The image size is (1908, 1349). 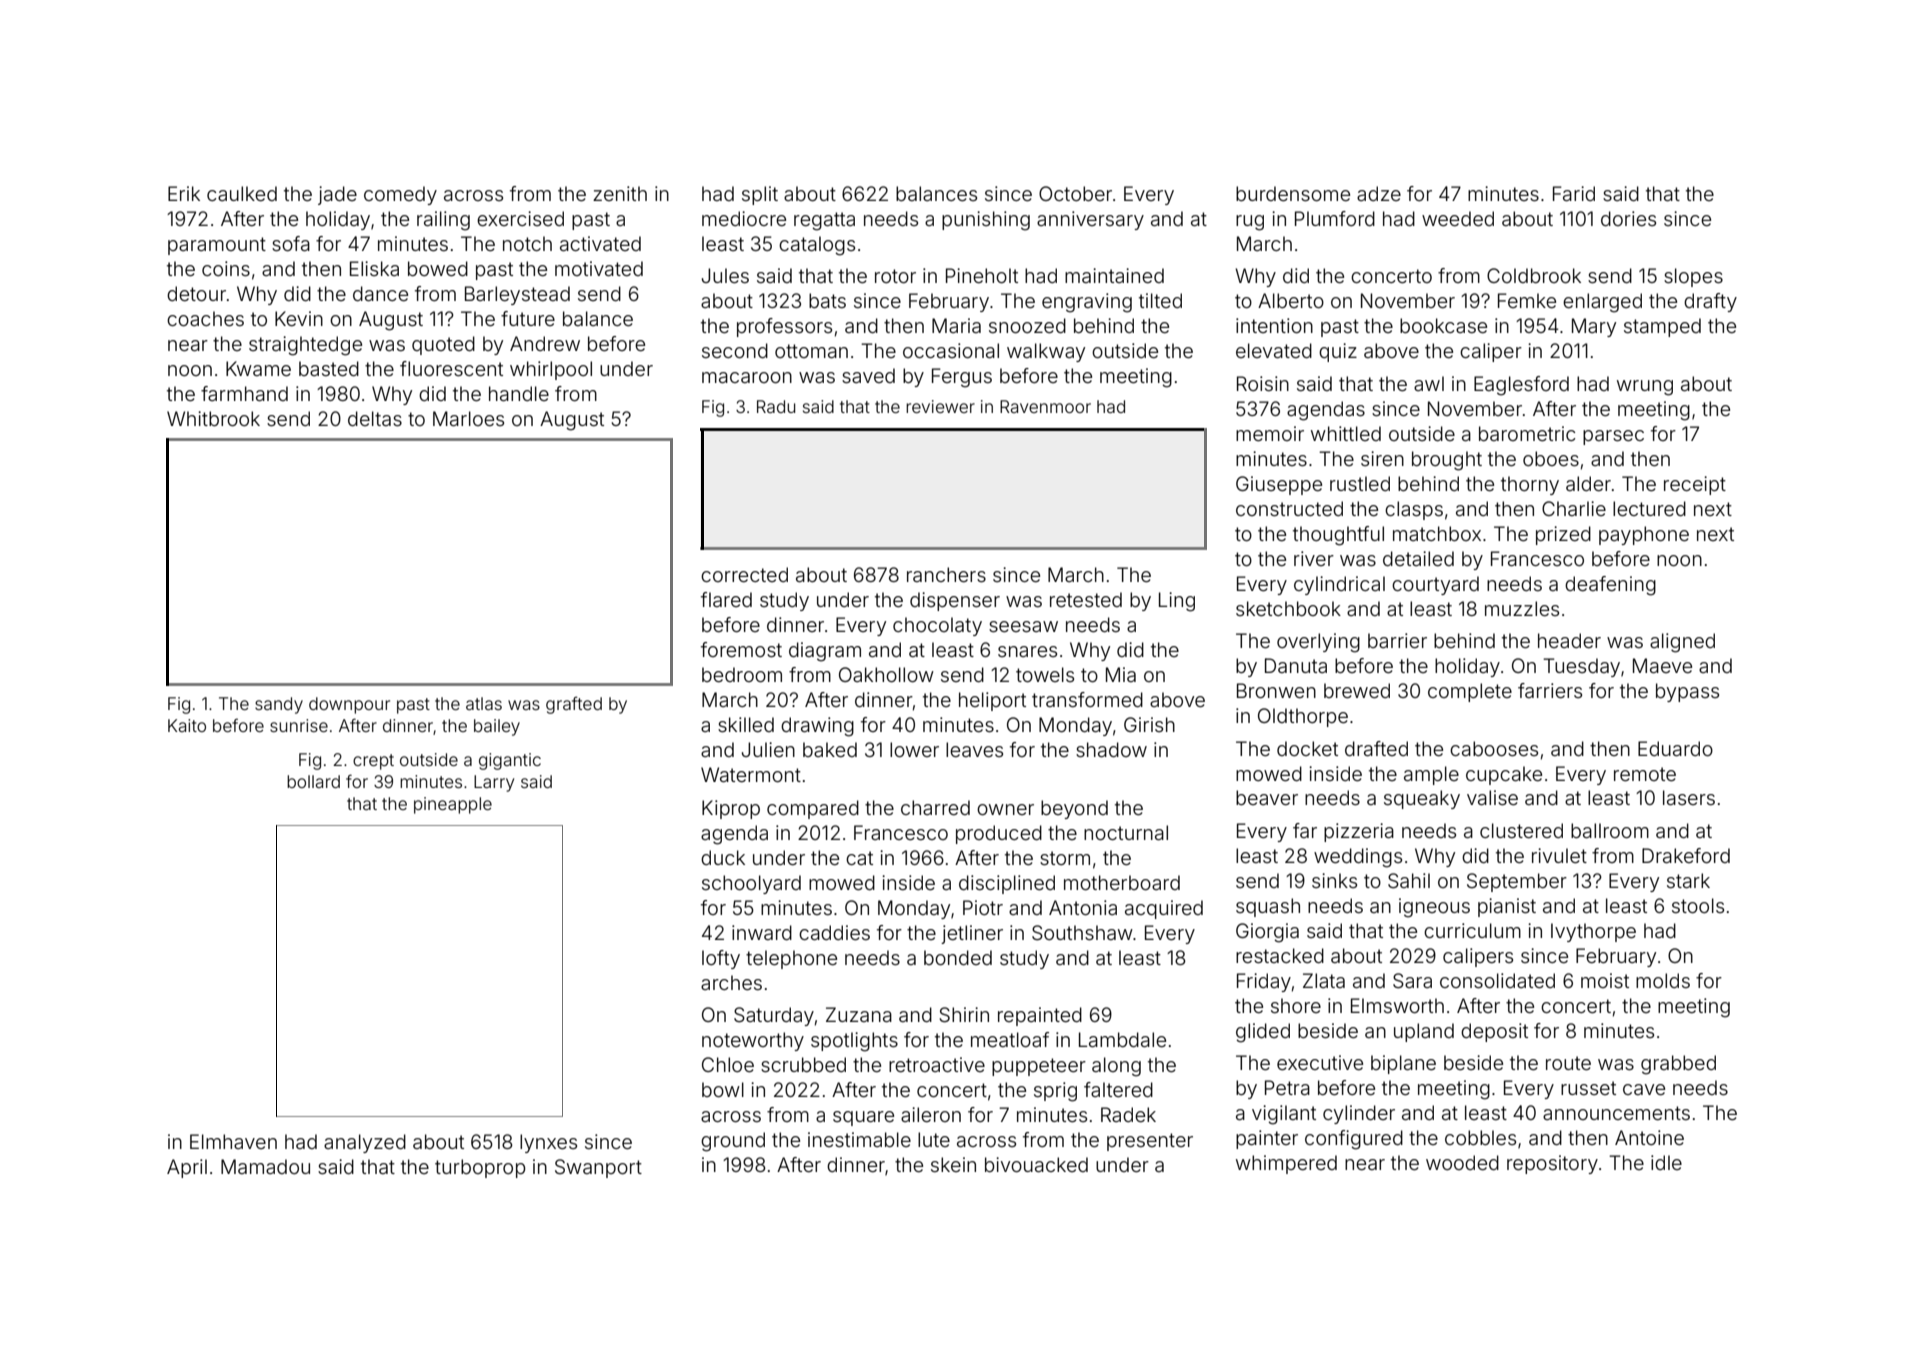 What do you see at coordinates (1314, 558) in the page?
I see `river` at bounding box center [1314, 558].
